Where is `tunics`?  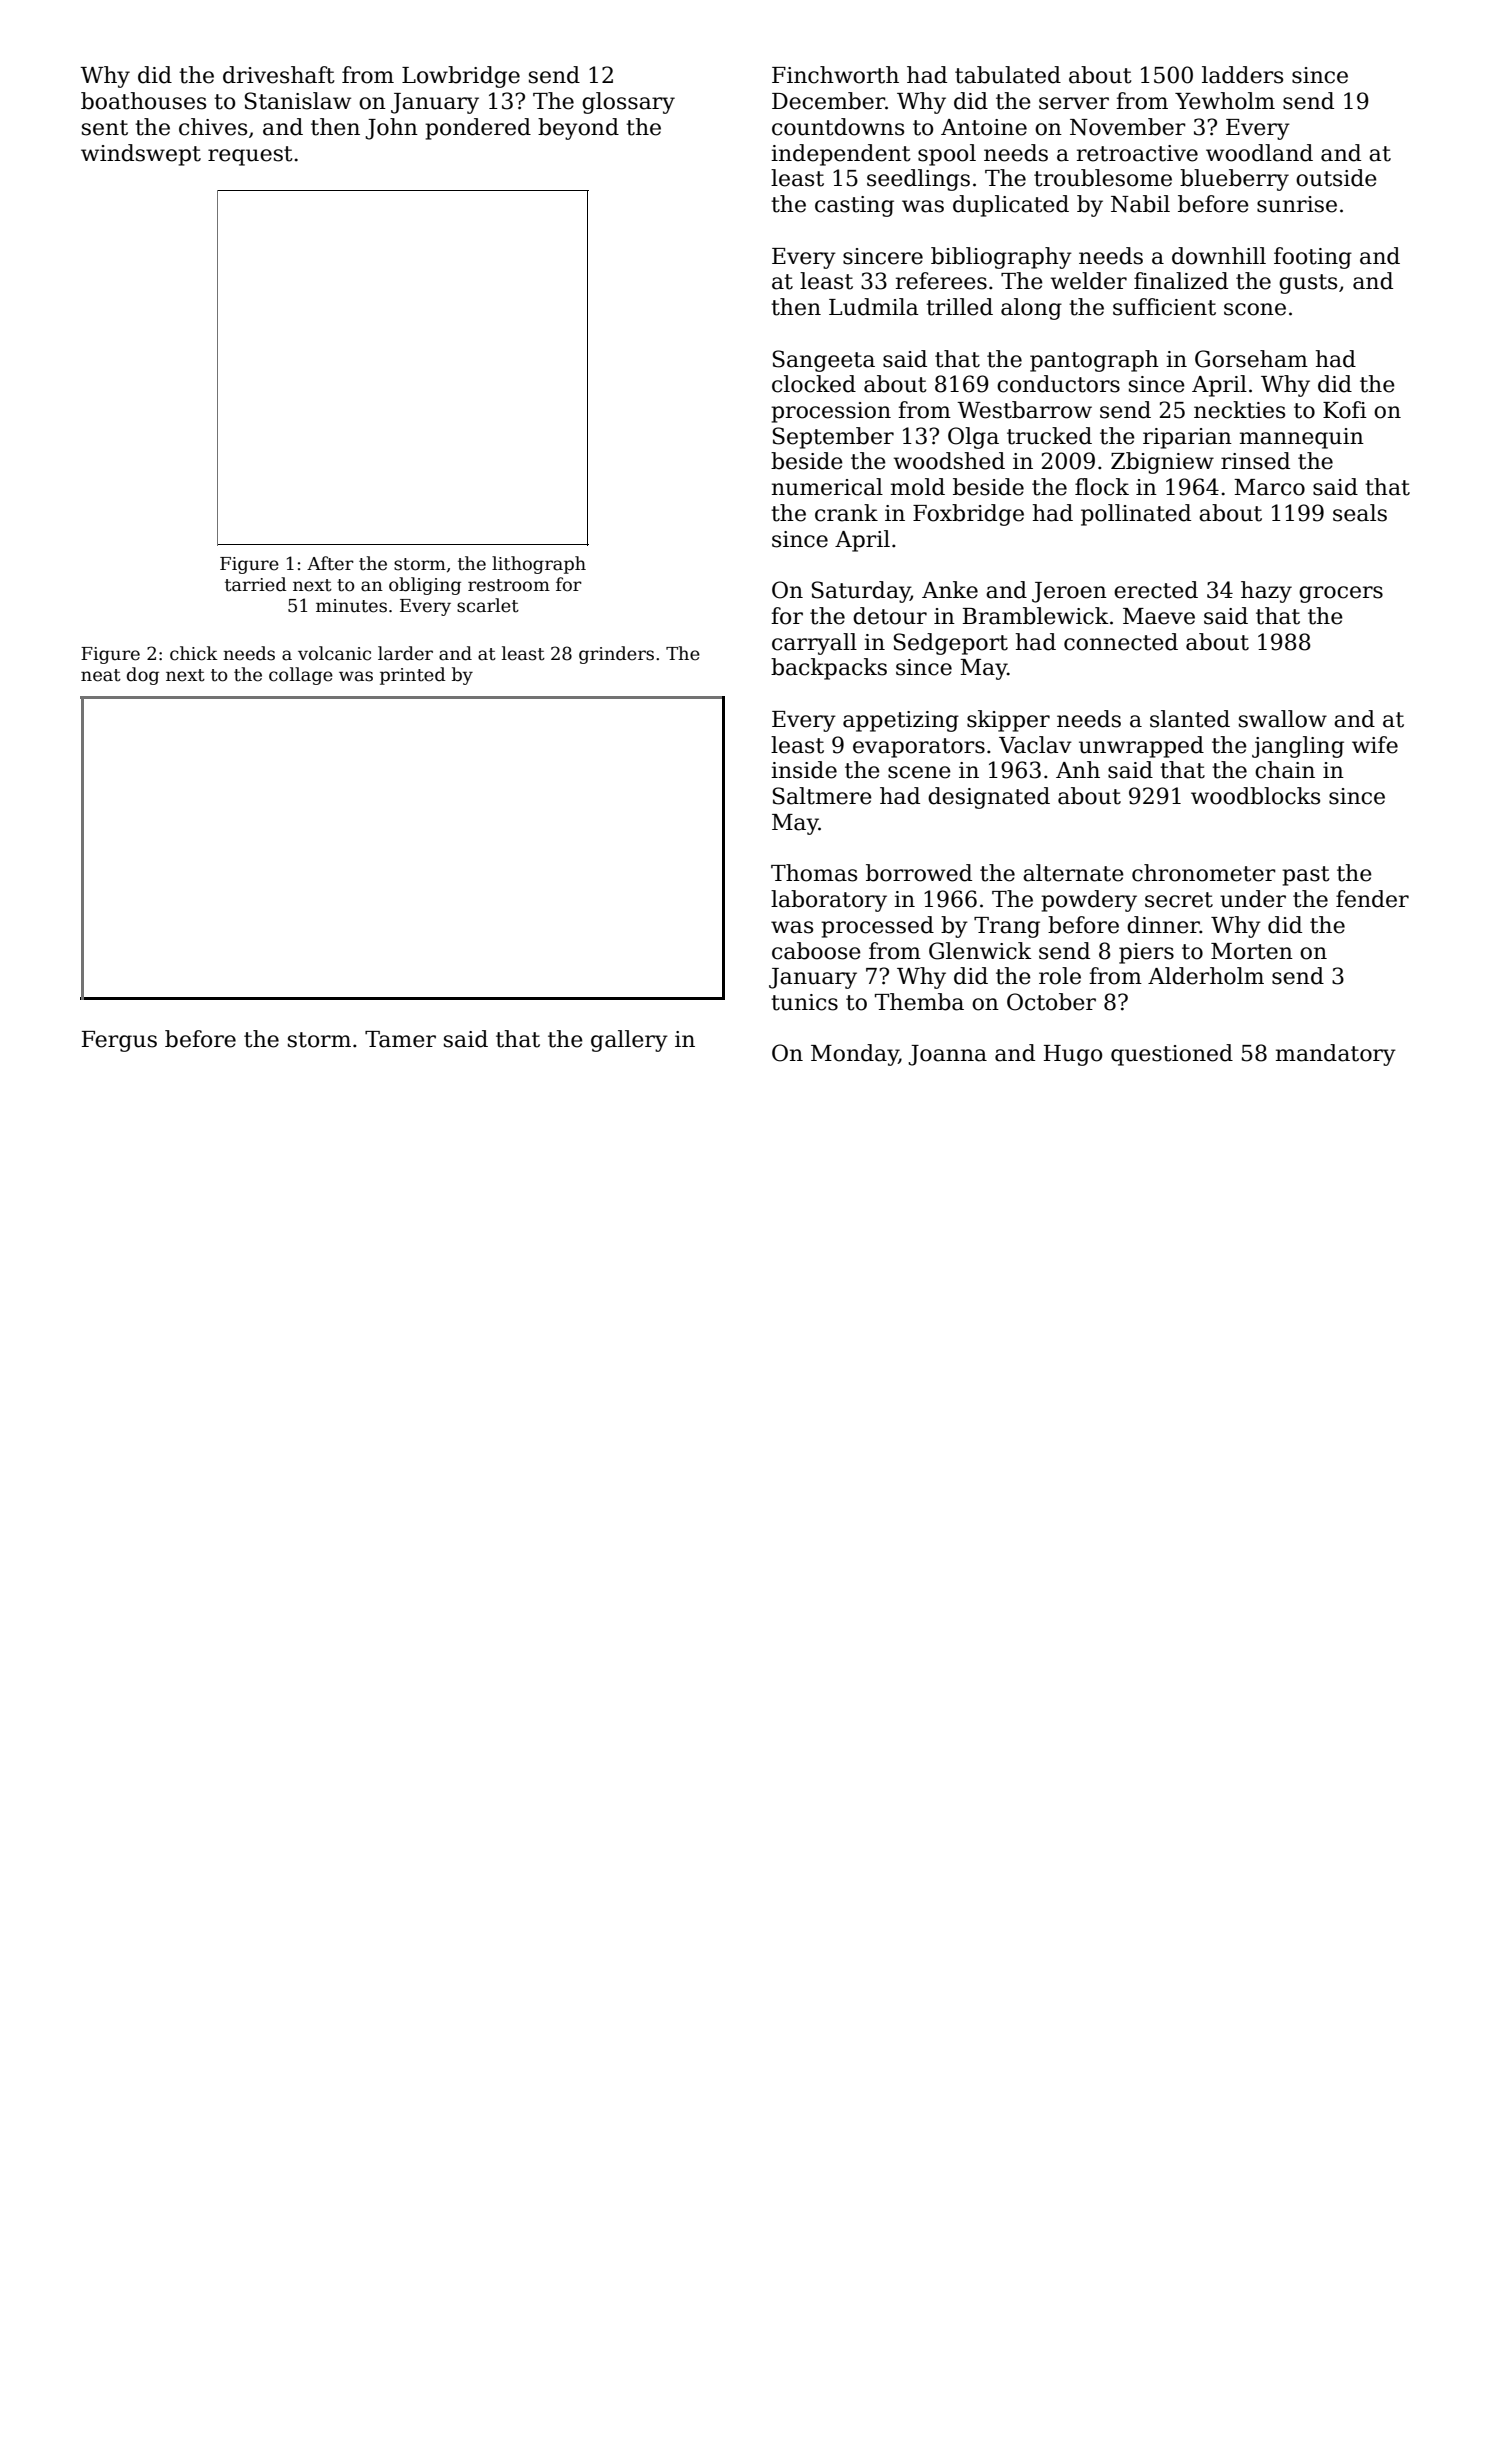
tunics is located at coordinates (804, 1002).
